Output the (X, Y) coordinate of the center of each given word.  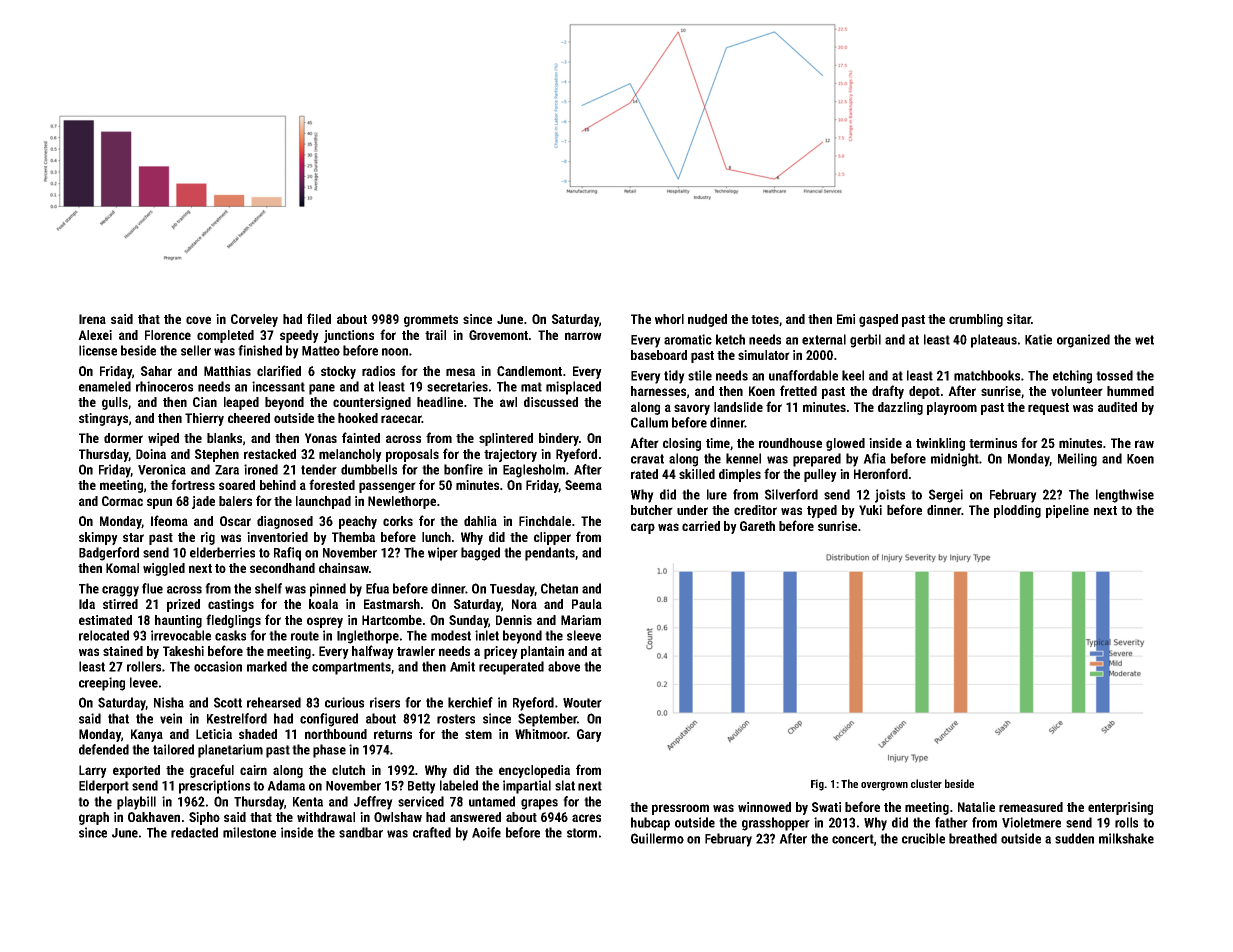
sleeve (584, 635)
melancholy (350, 455)
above (564, 666)
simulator (764, 355)
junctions (349, 336)
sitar (1019, 319)
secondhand (282, 568)
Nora (524, 604)
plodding (1017, 511)
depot (924, 392)
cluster (926, 783)
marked (267, 666)
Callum (649, 422)
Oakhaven (154, 817)
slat (565, 785)
